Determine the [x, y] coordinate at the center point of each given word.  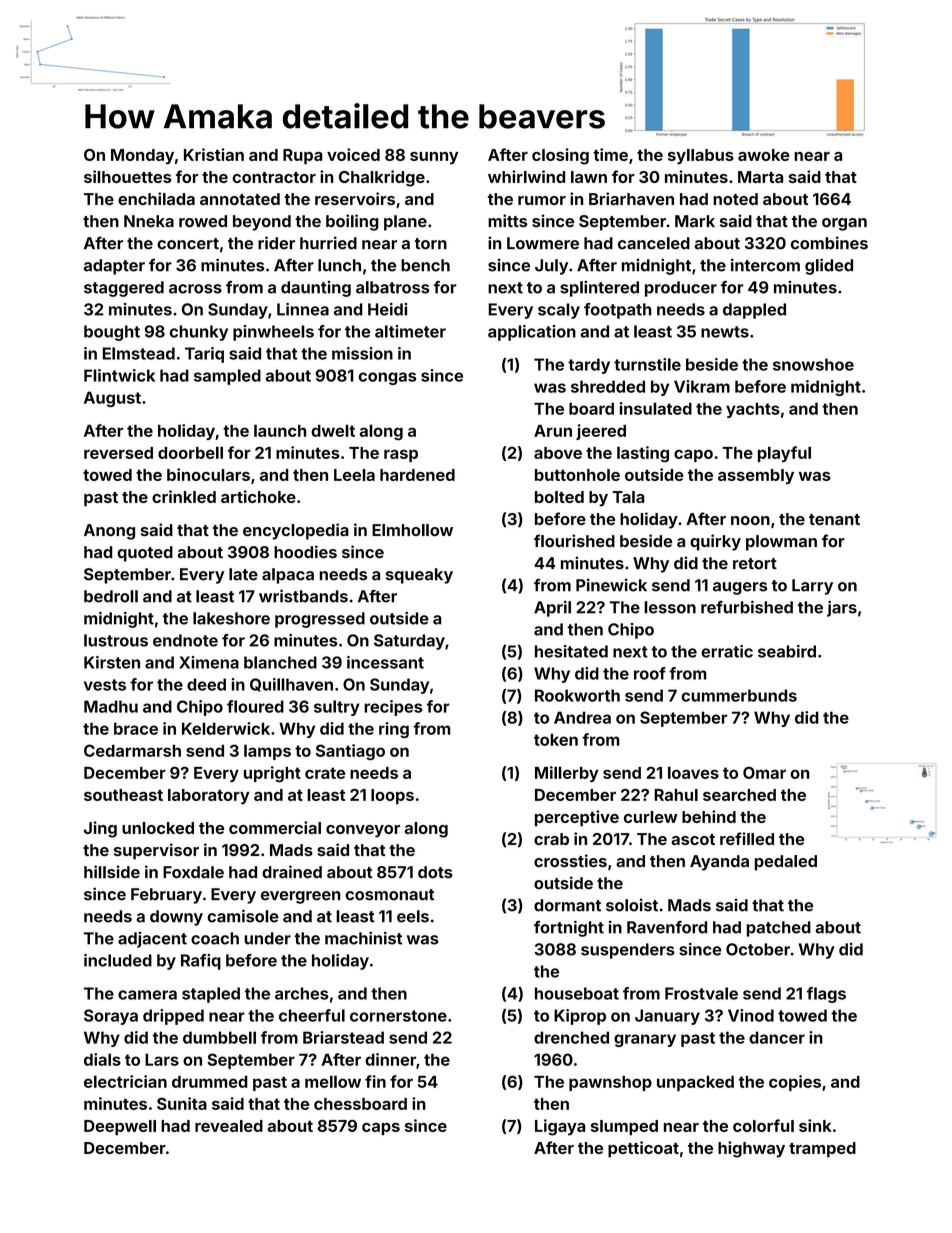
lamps [267, 752]
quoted [145, 554]
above [558, 453]
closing [560, 156]
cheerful [312, 1015]
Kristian [214, 154]
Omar [764, 772]
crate [325, 773]
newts [725, 332]
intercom [765, 265]
